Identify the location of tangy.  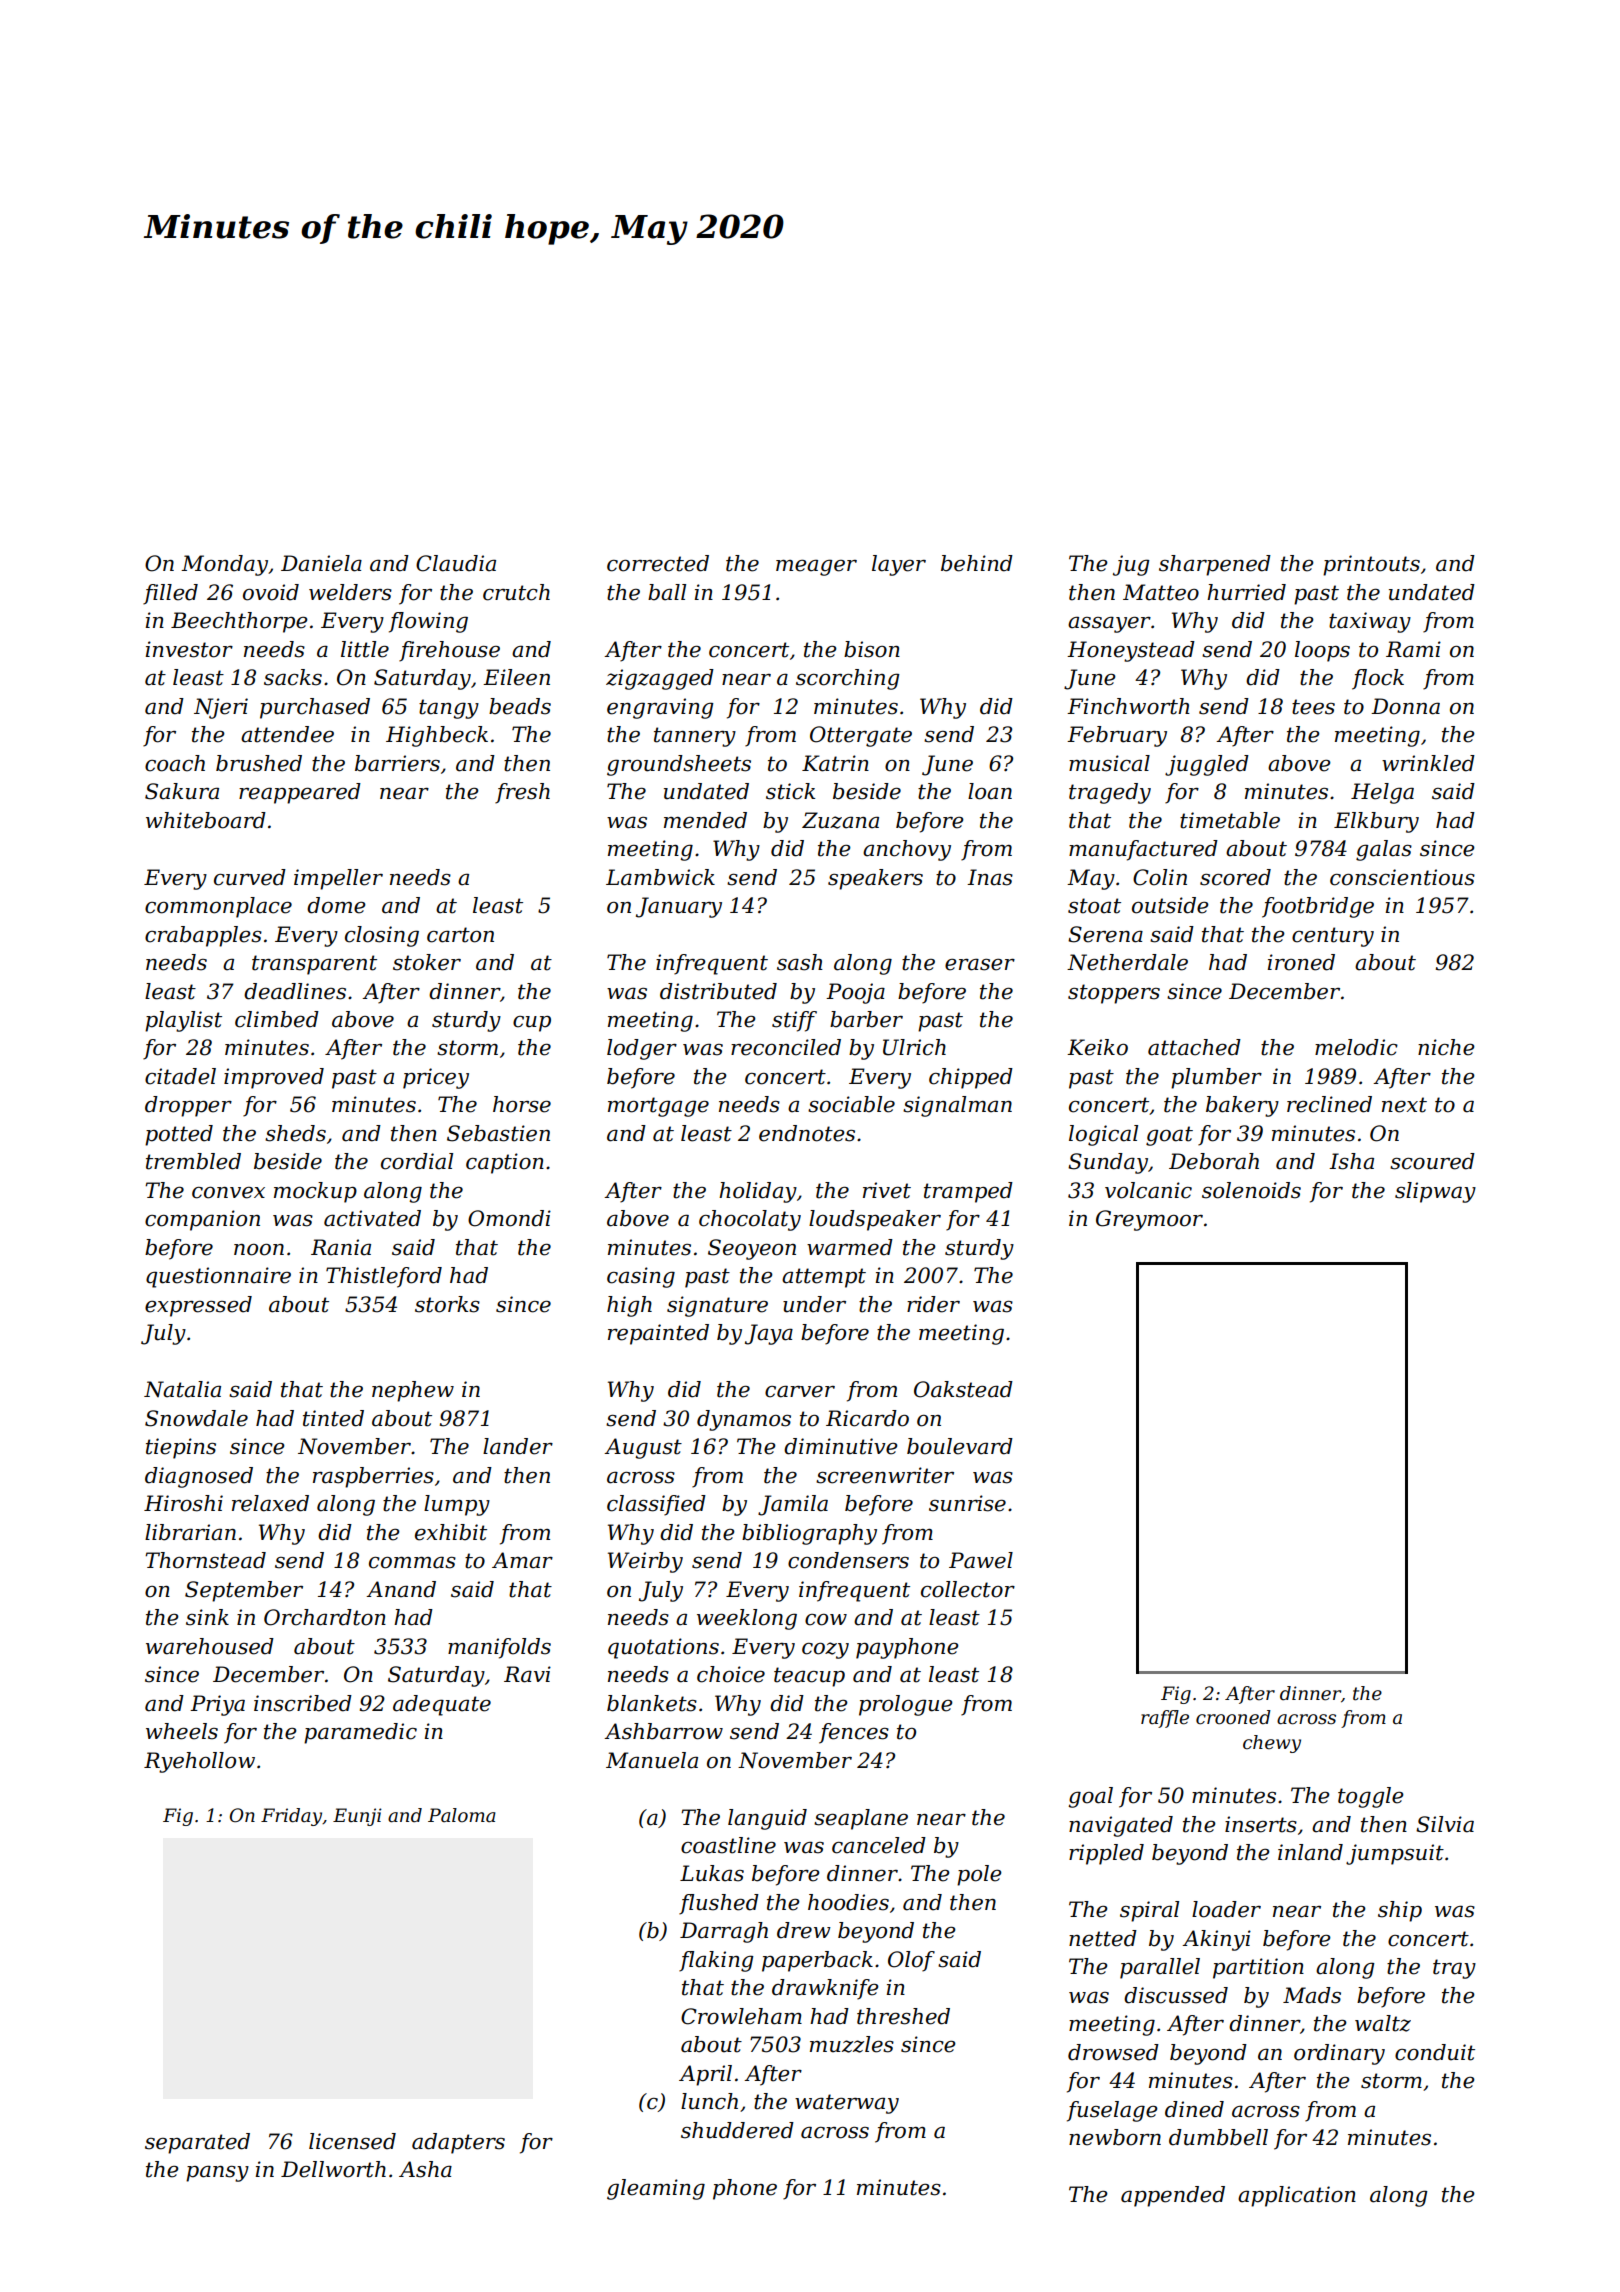
(449, 709).
